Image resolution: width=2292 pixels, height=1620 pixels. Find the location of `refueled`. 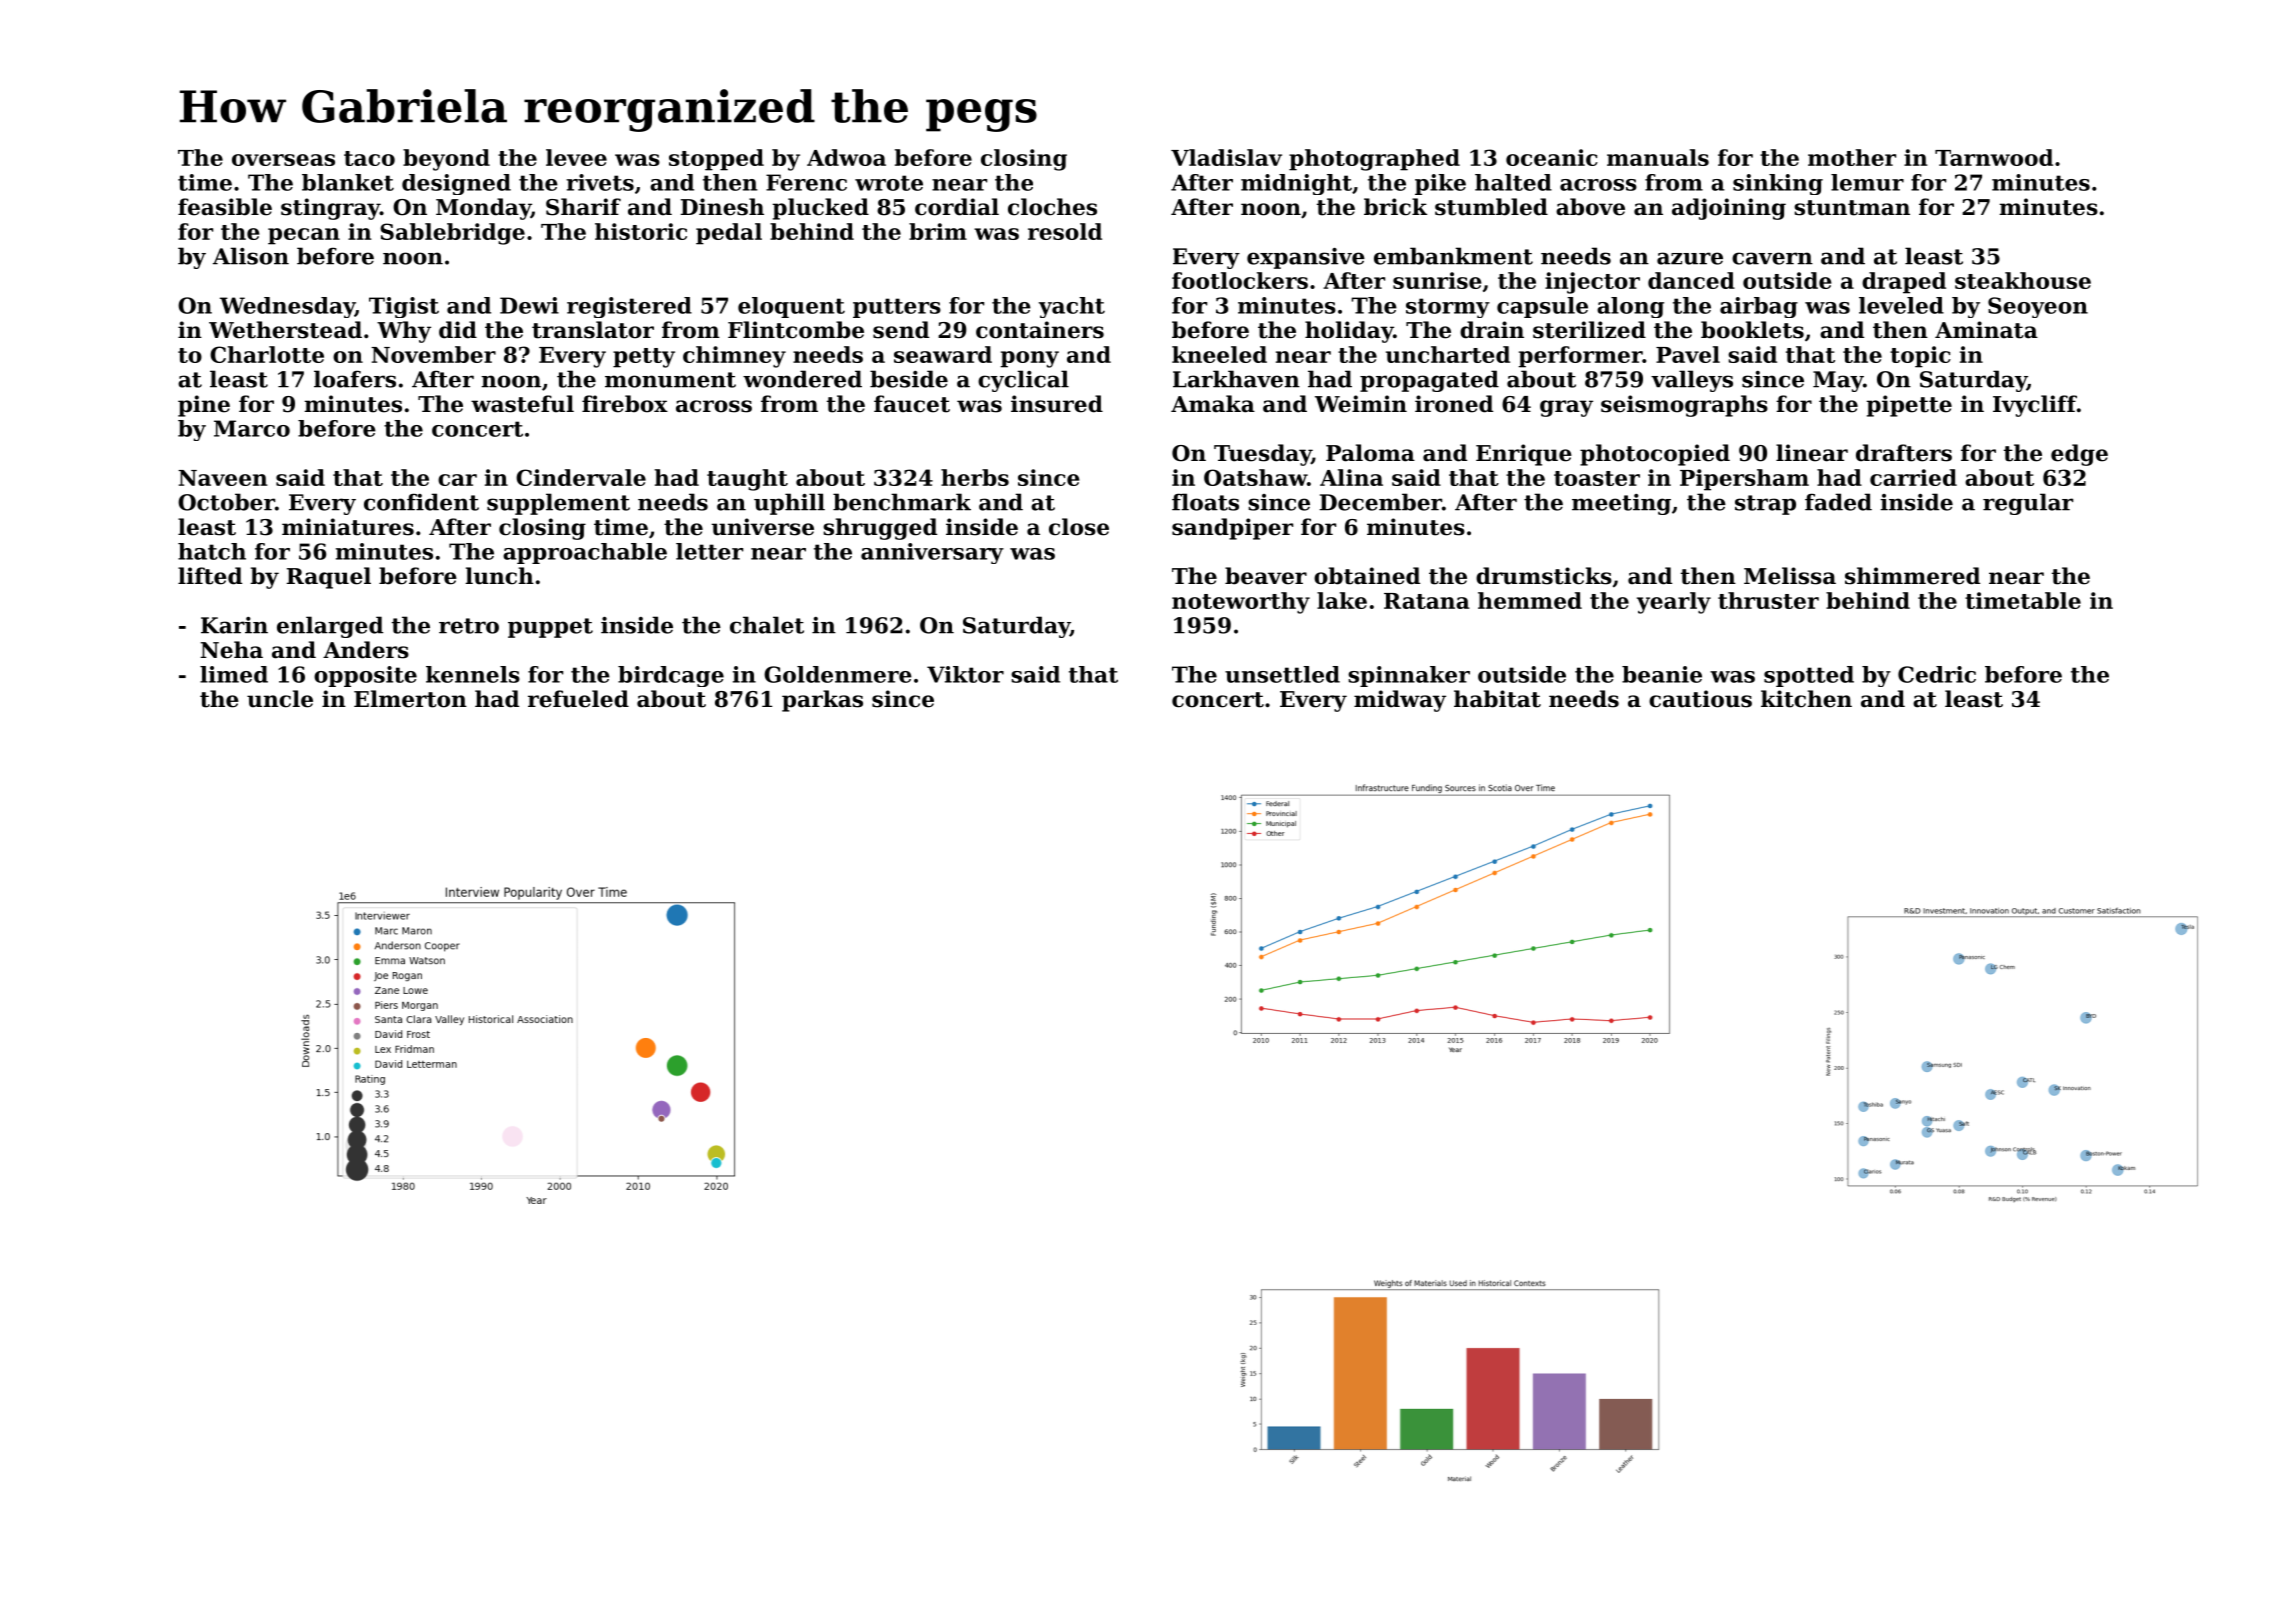

refueled is located at coordinates (578, 699).
